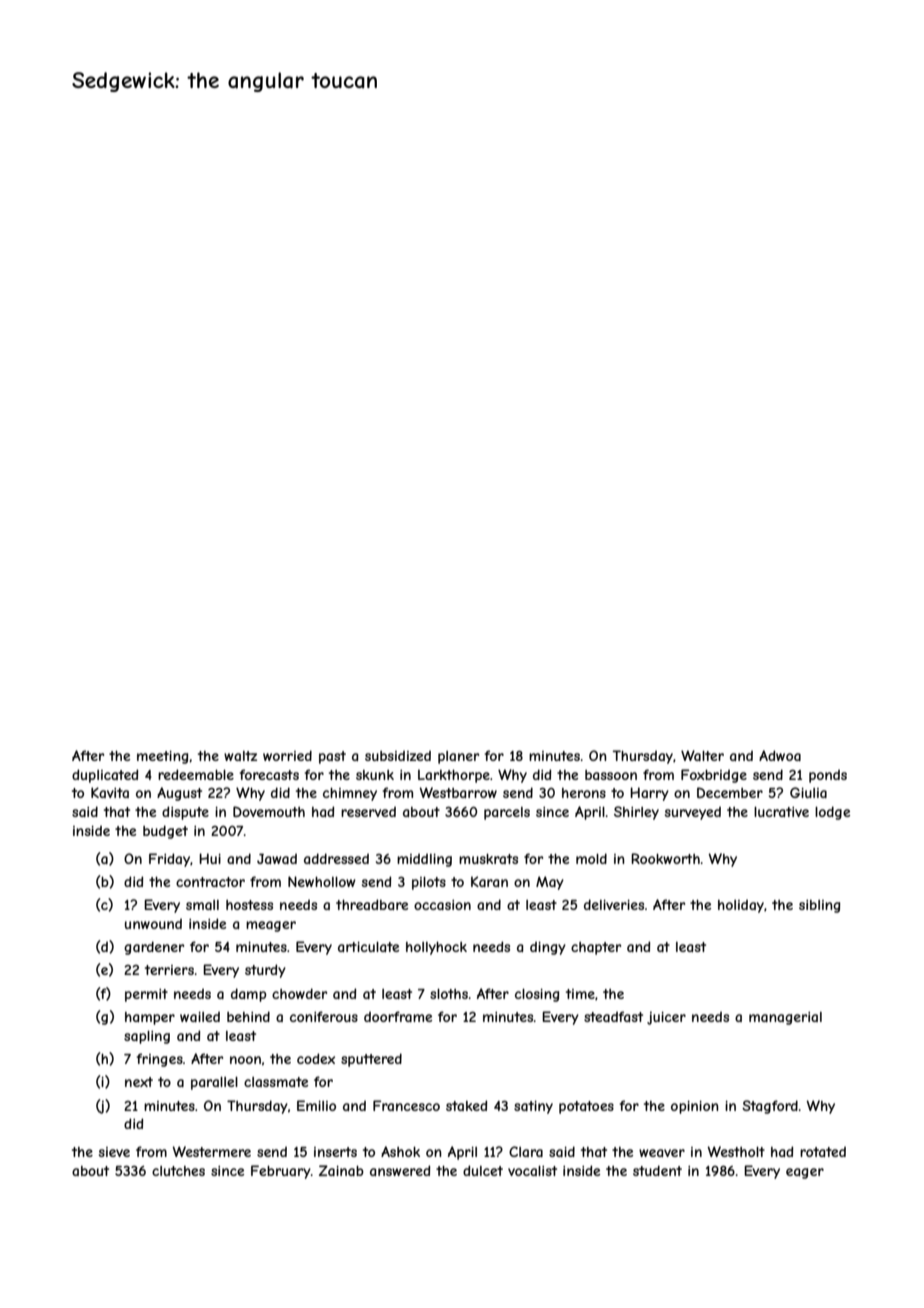 The image size is (924, 1308). I want to click on staked, so click(466, 1105).
